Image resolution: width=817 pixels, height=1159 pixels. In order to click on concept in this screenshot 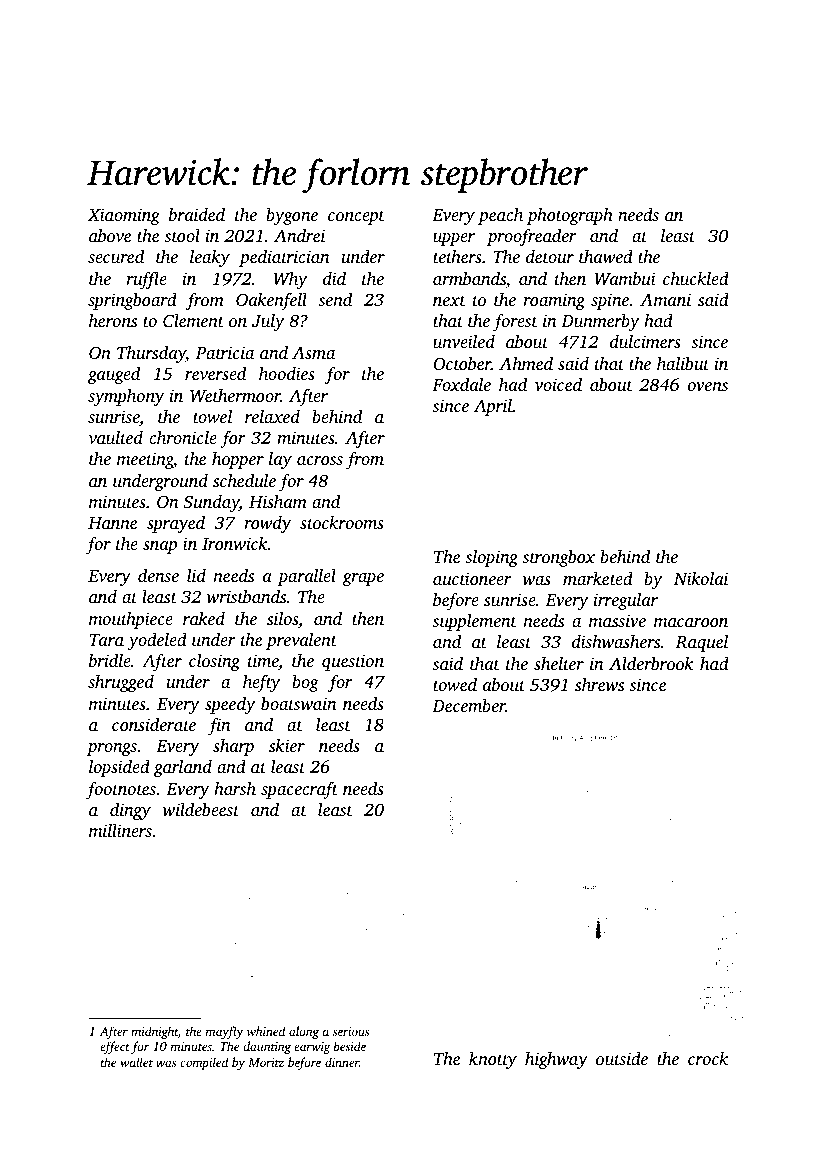, I will do `click(356, 217)`.
